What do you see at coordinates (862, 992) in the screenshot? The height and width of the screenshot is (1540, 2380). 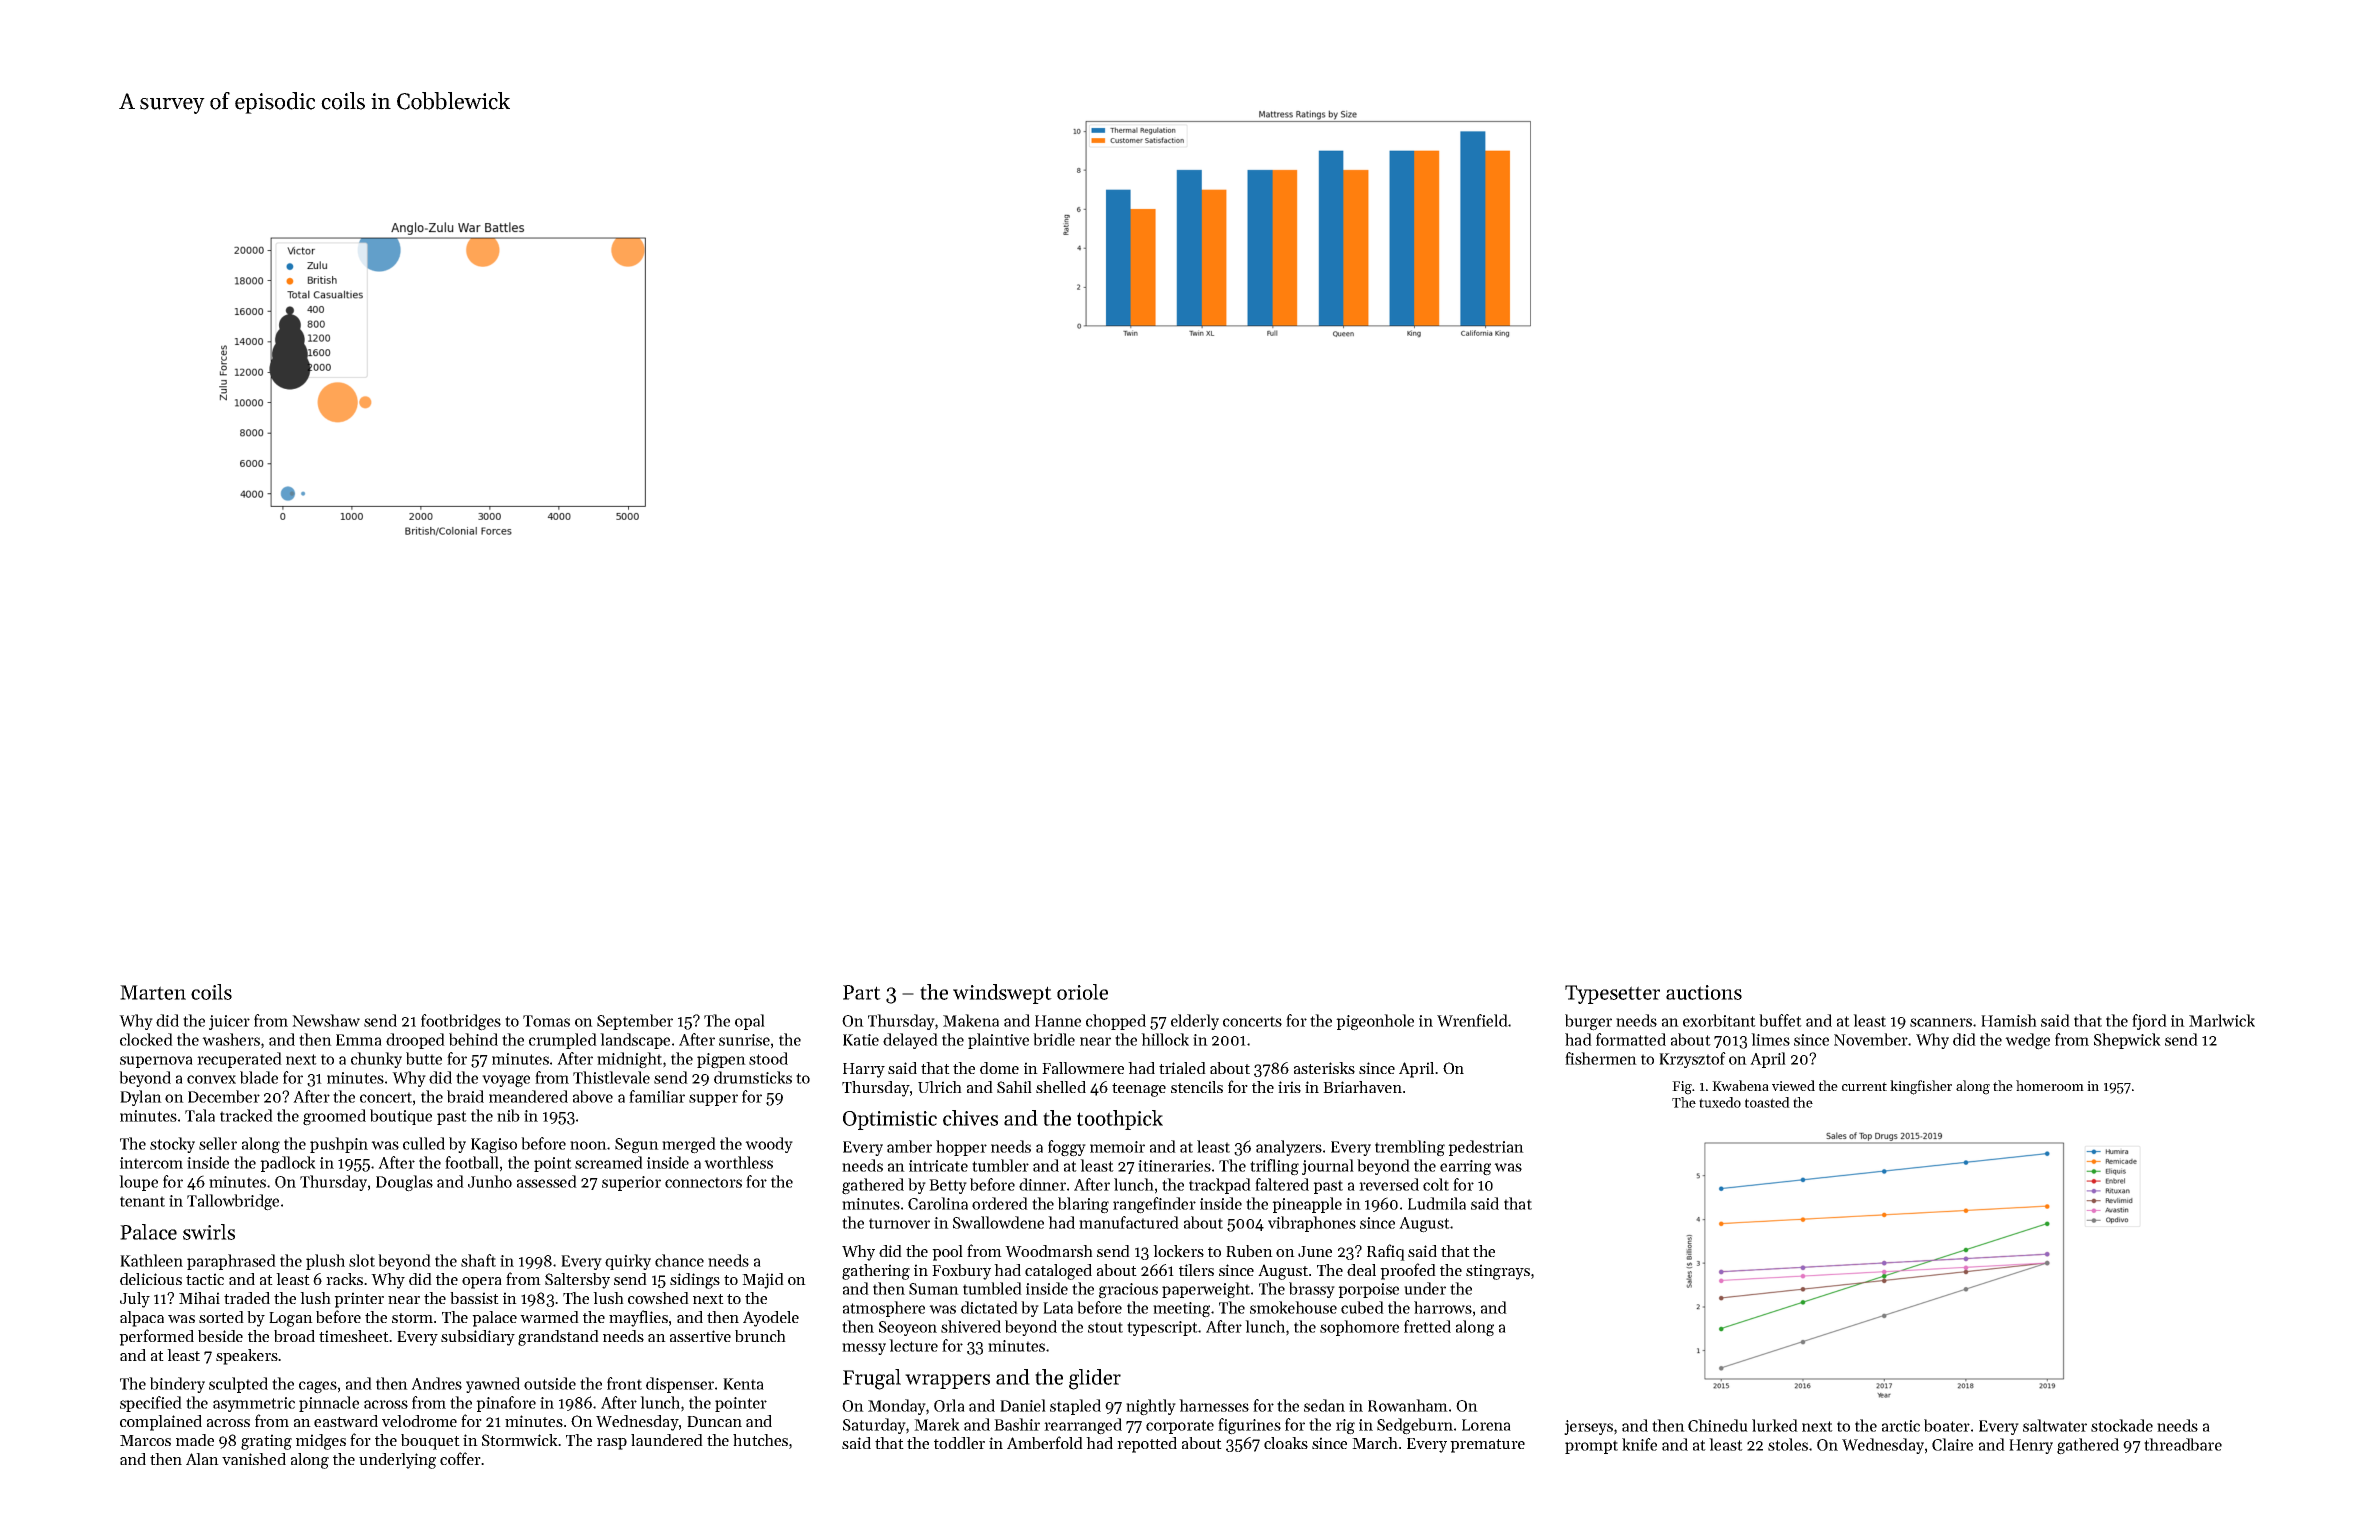 I see `Part` at bounding box center [862, 992].
